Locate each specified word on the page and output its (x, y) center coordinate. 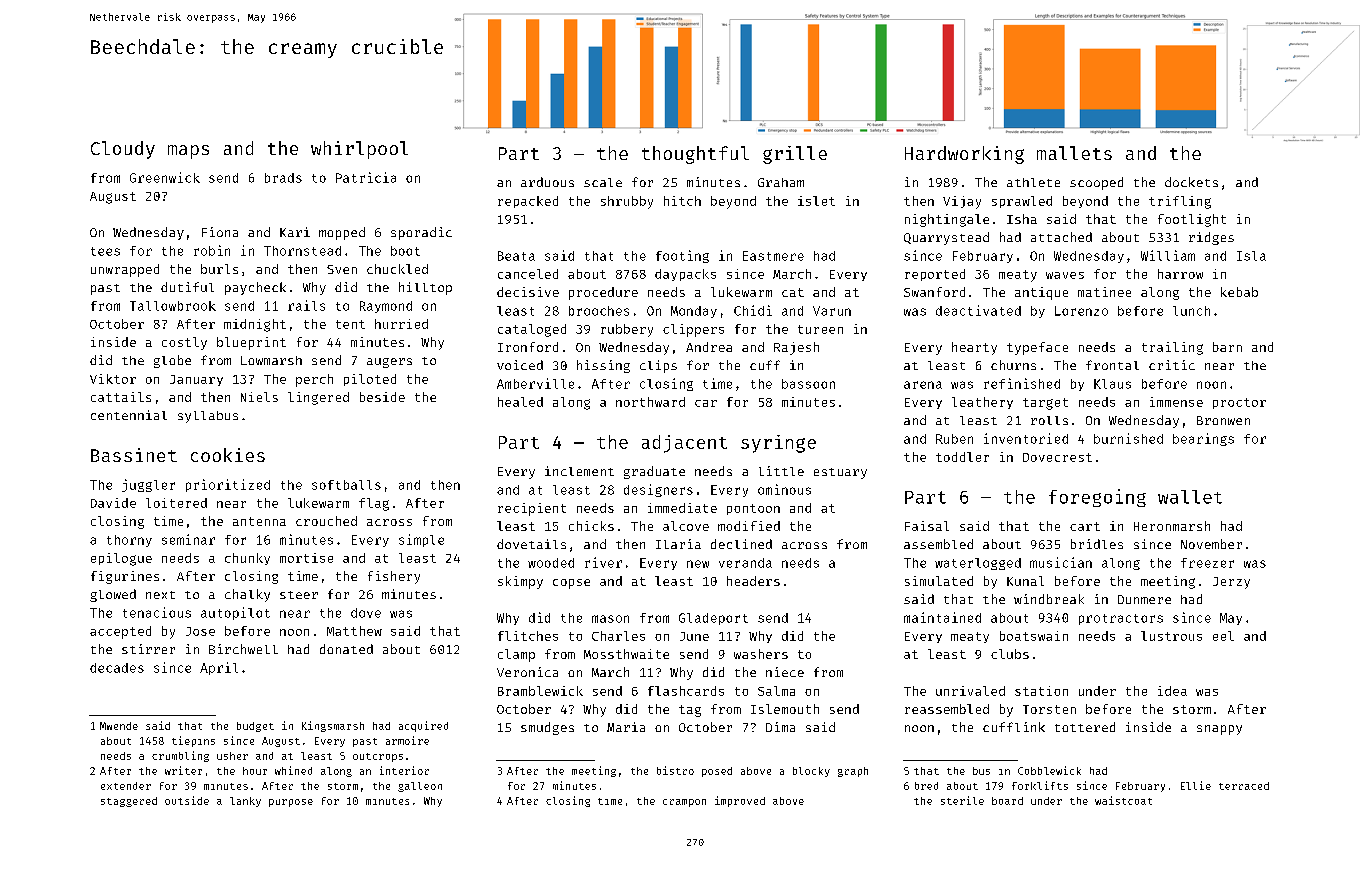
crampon (684, 803)
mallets (1074, 153)
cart (1085, 526)
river (603, 562)
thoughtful (695, 155)
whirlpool (359, 150)
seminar (188, 539)
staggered (129, 802)
